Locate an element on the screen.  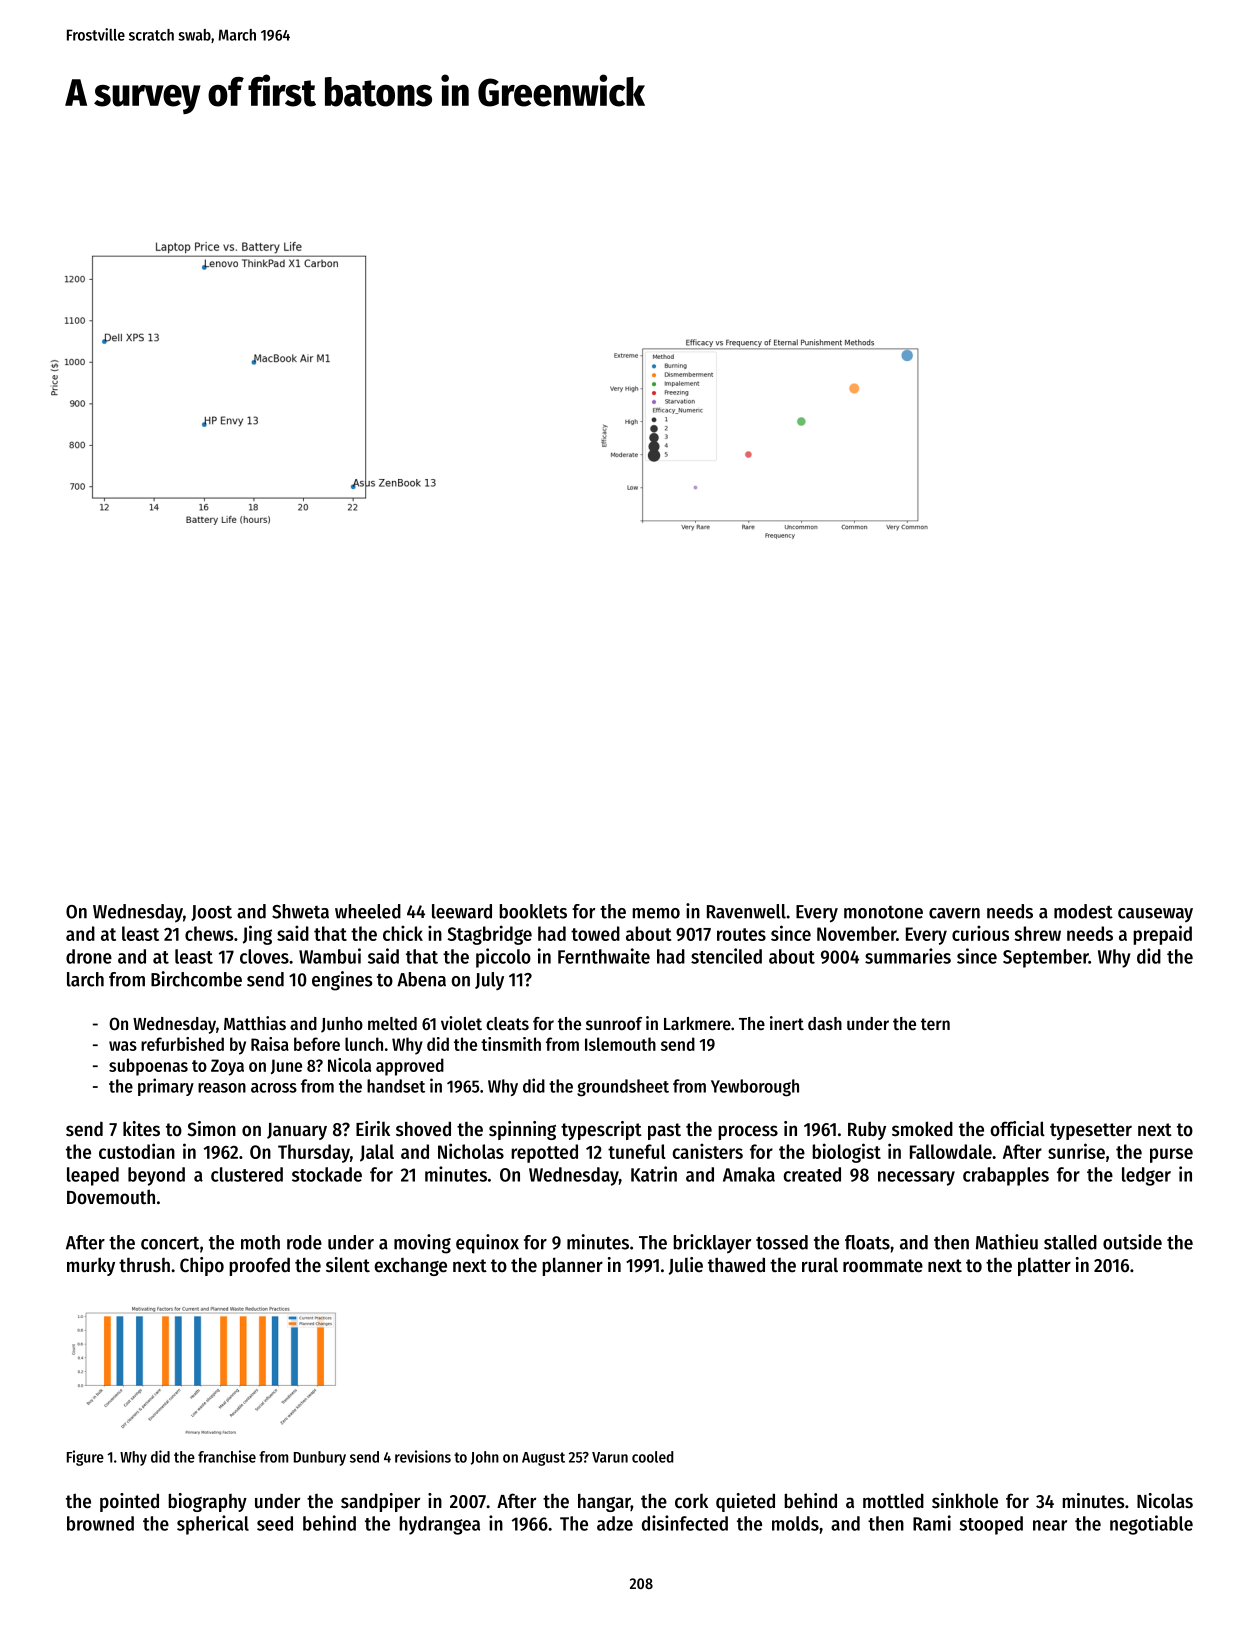
stalled is located at coordinates (1070, 1242).
